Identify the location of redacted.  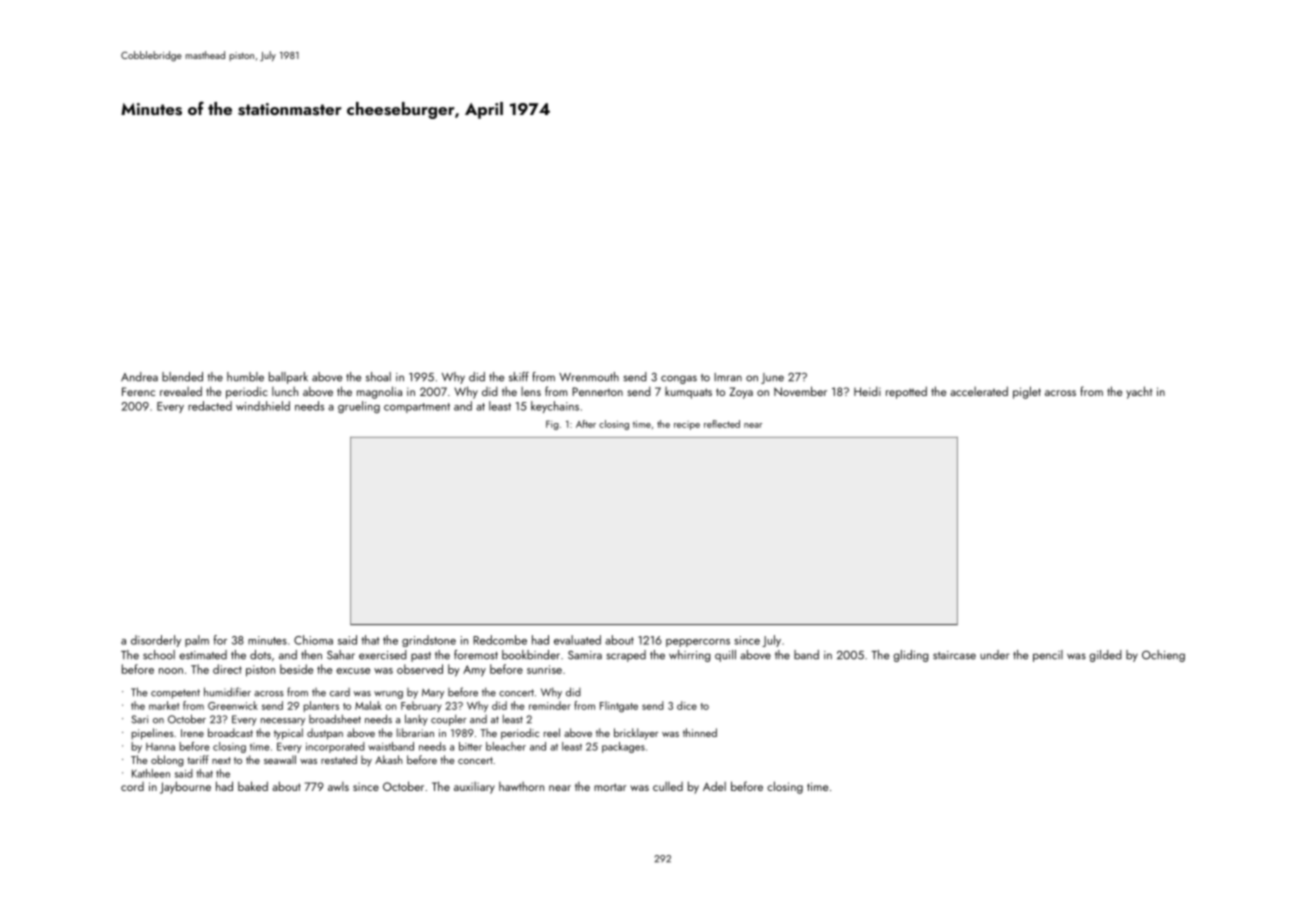
(210, 406).
